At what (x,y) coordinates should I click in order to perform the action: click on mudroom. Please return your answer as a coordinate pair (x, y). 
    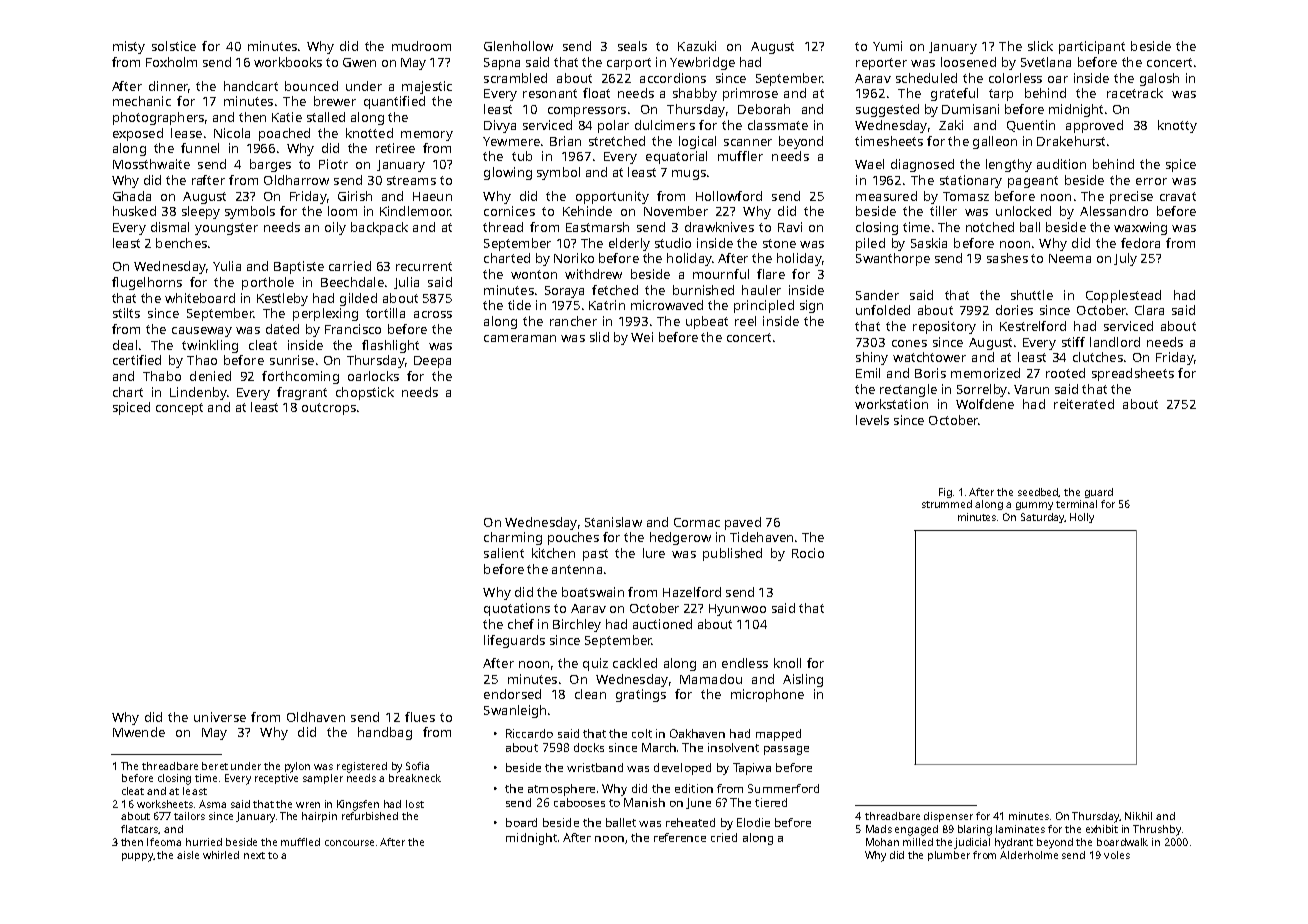
    Looking at the image, I should click on (421, 46).
